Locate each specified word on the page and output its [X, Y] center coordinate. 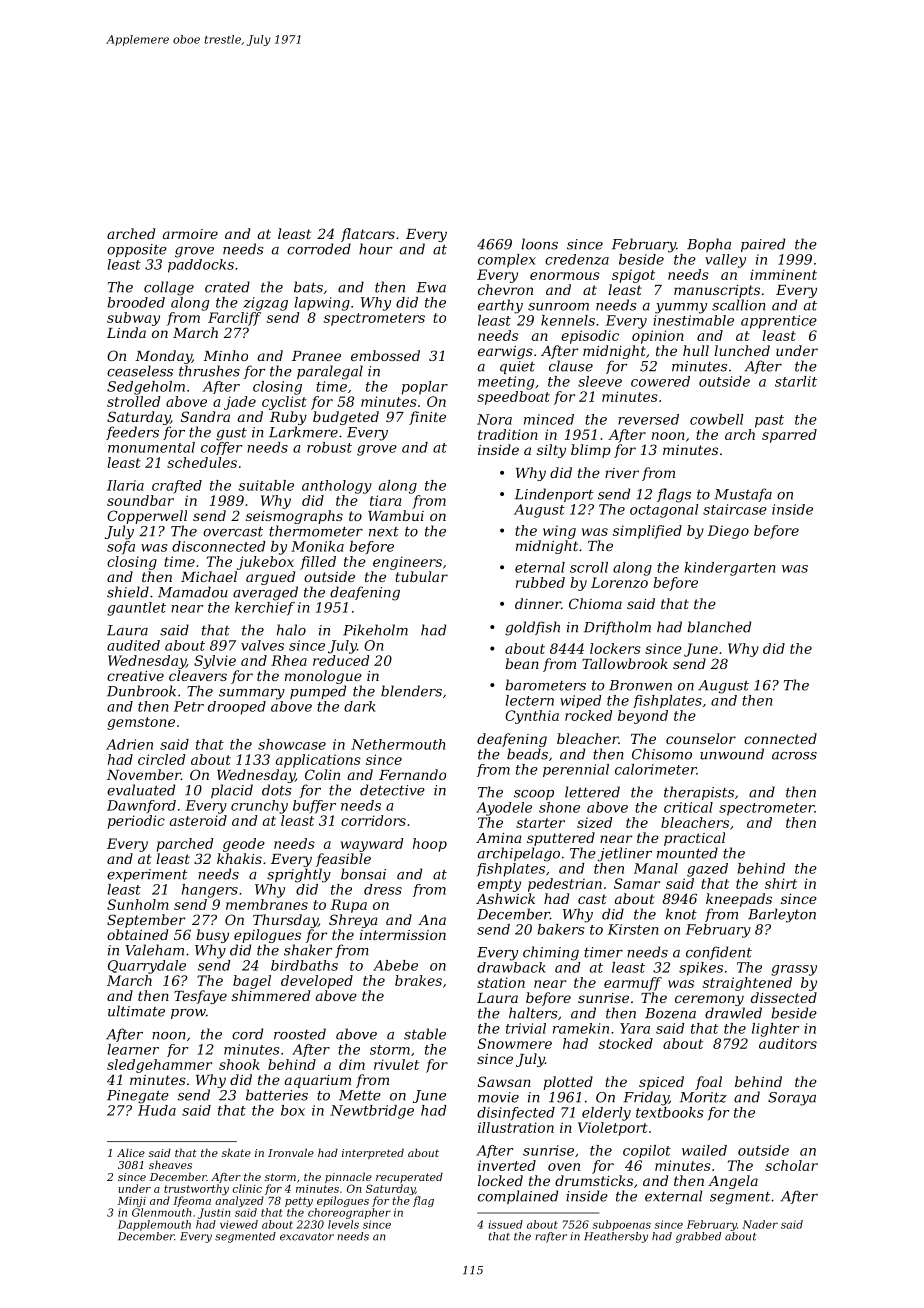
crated [227, 287]
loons [539, 244]
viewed [239, 1224]
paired [763, 245]
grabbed [698, 1237]
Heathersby [616, 1237]
